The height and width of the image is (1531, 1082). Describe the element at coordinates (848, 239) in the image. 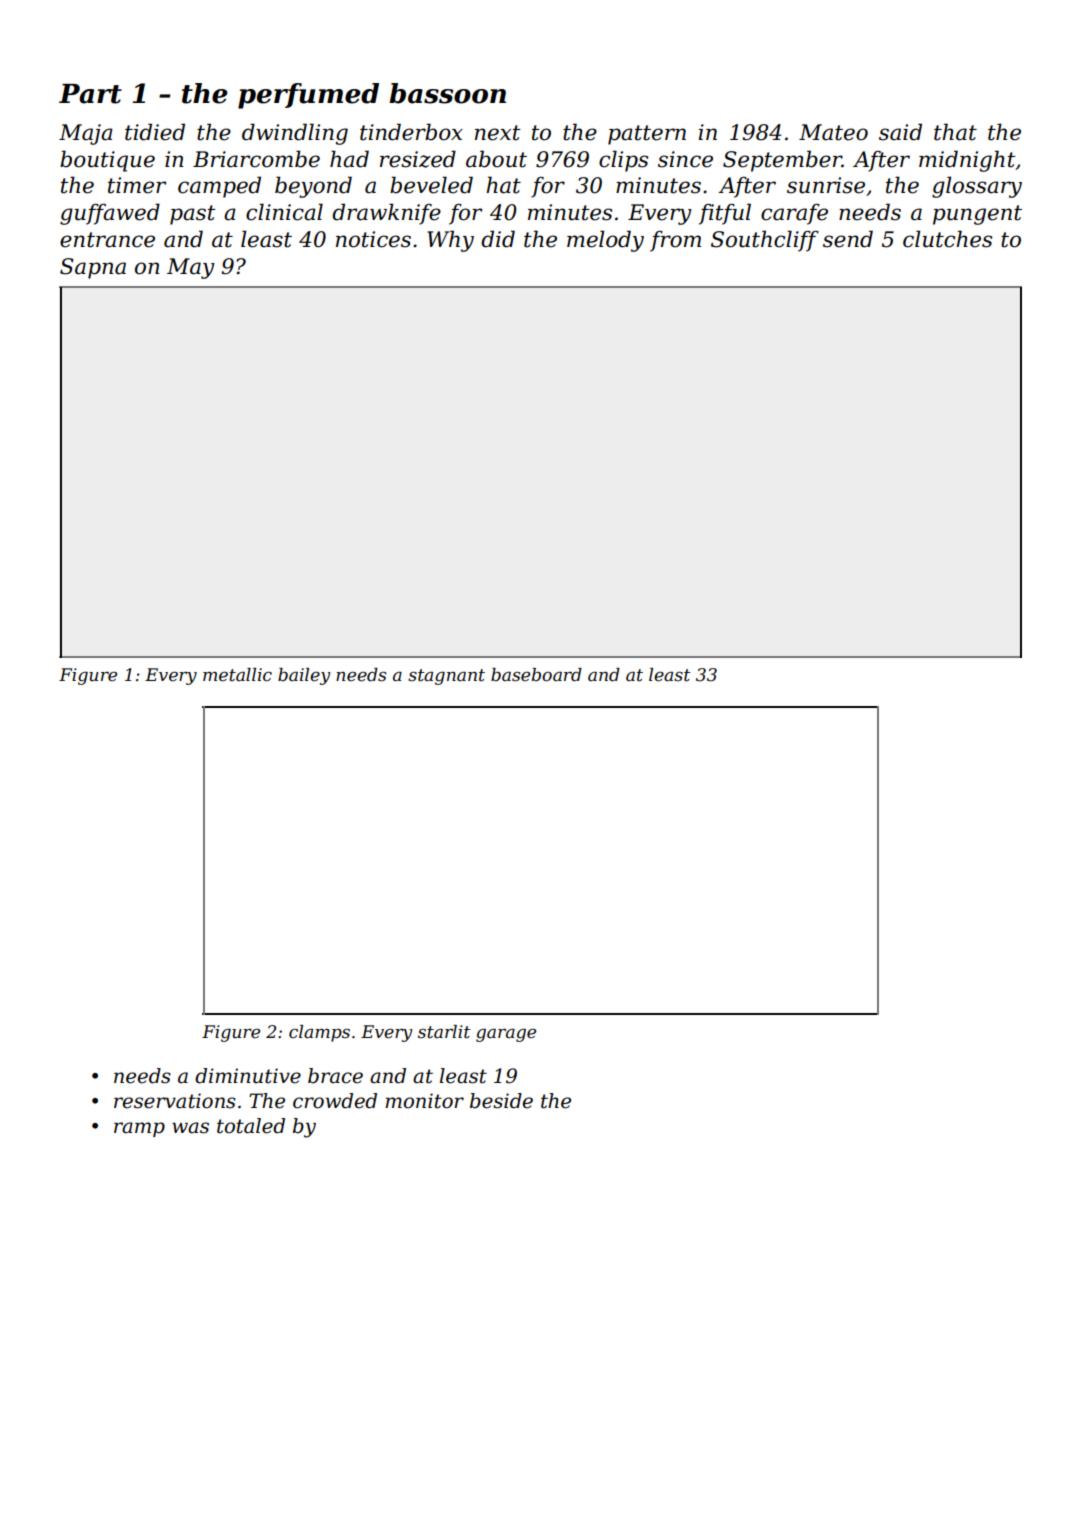

I see `send` at that location.
